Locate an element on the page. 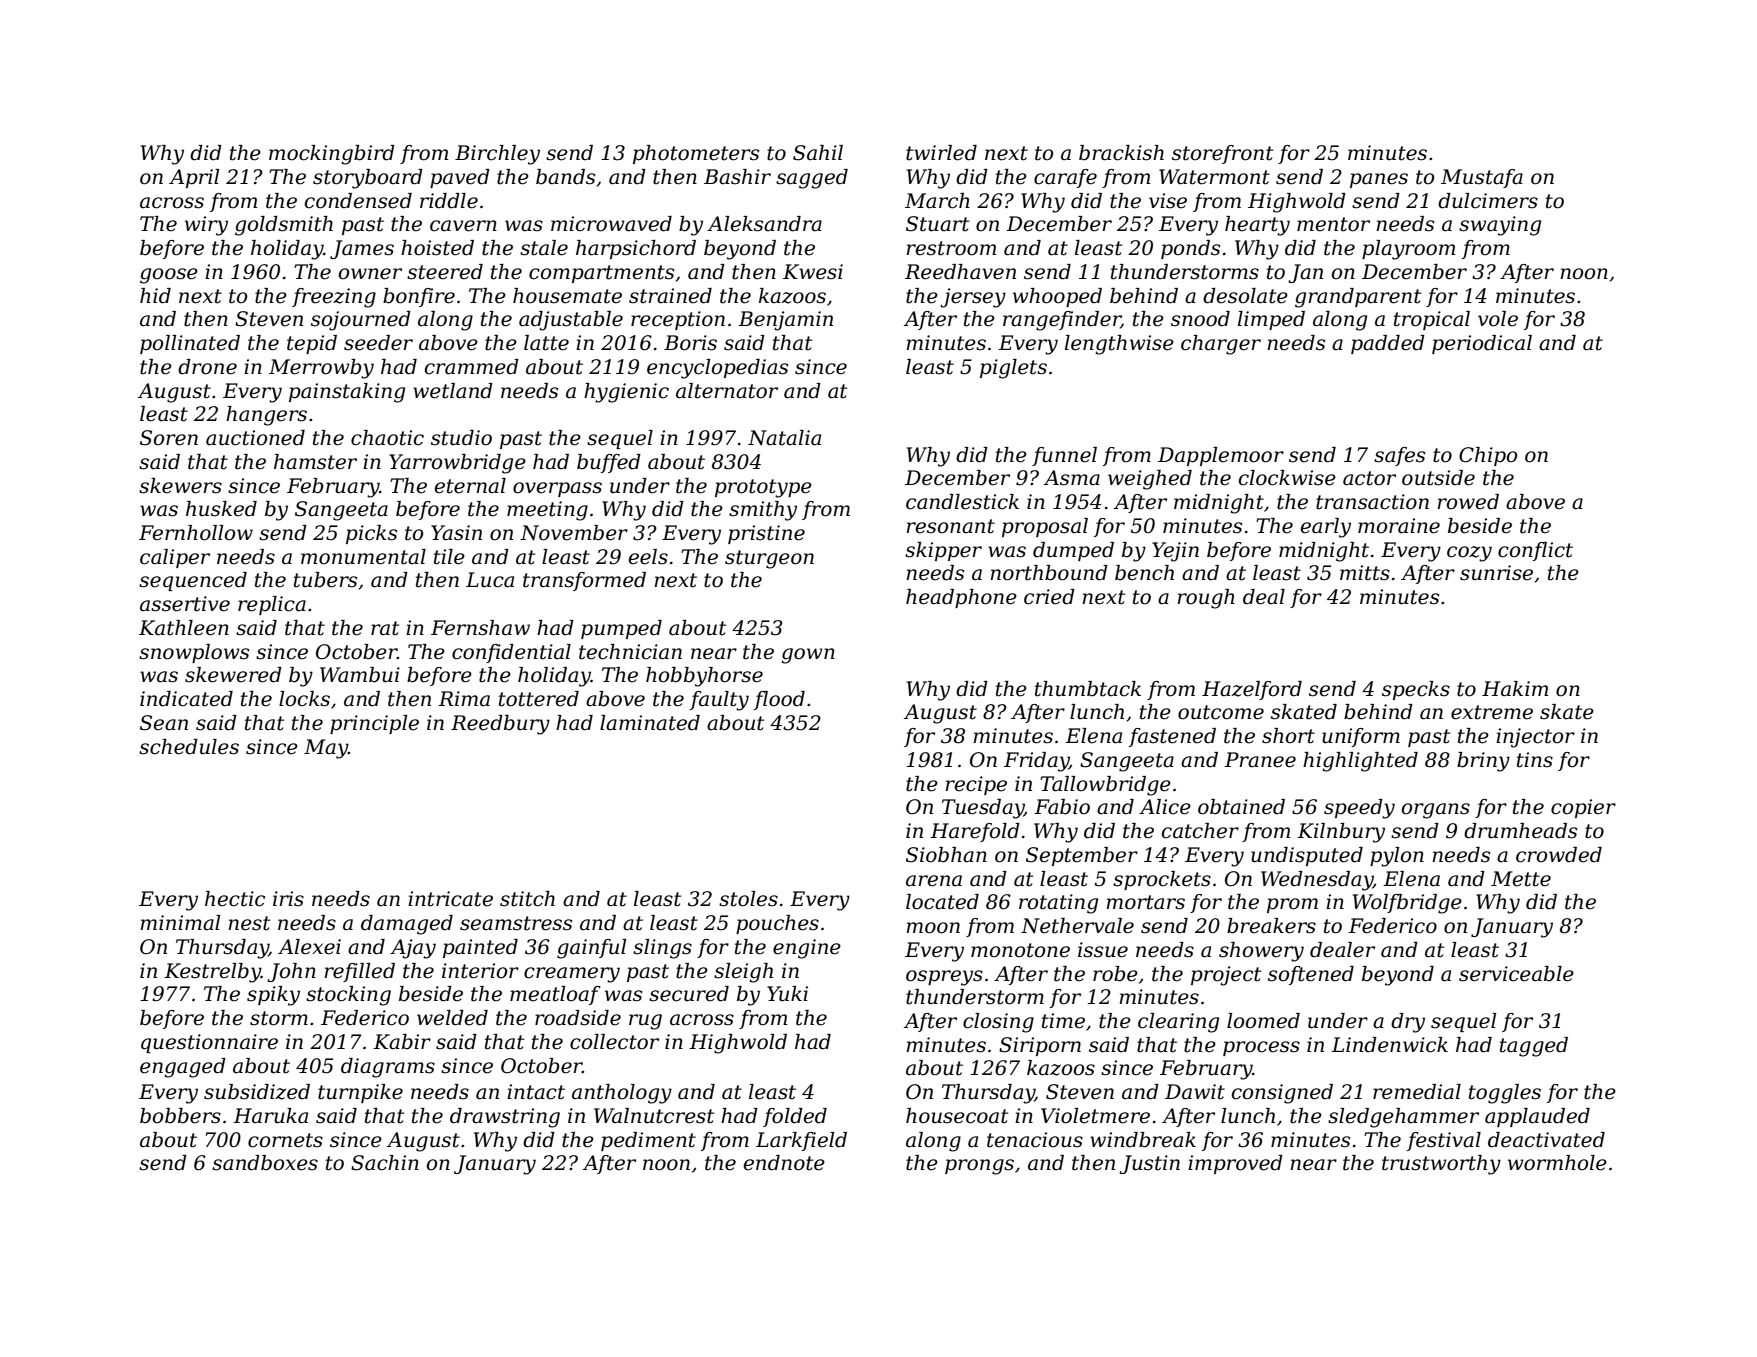  Pranee is located at coordinates (1260, 760).
